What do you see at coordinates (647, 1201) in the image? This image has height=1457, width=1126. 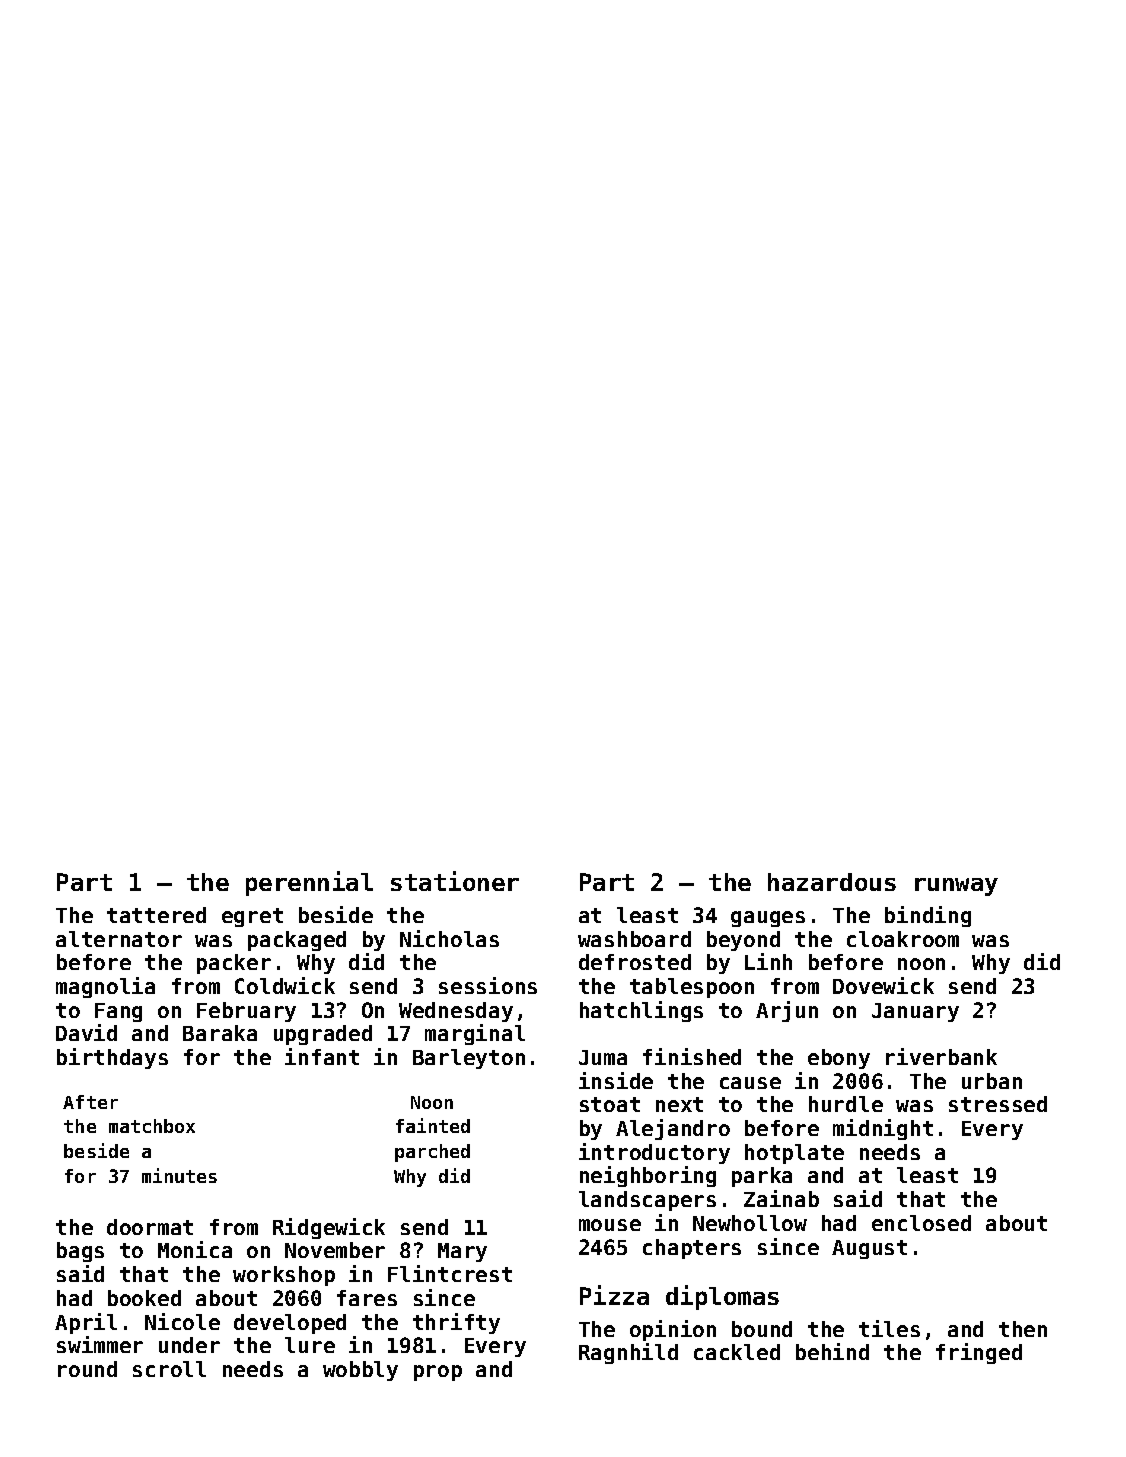 I see `landscapers` at bounding box center [647, 1201].
